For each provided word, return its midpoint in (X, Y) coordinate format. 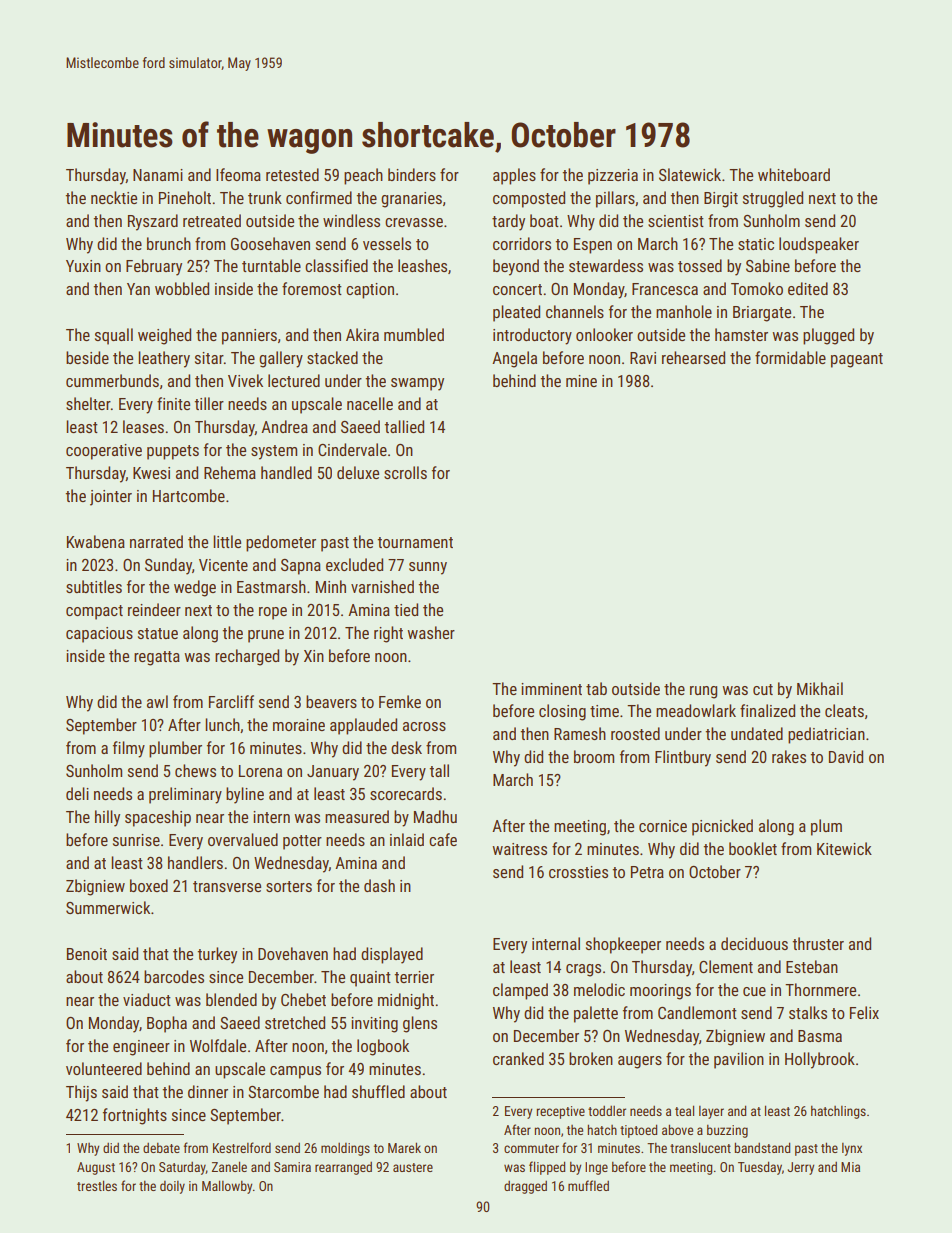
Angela (514, 359)
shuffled (378, 1091)
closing (562, 712)
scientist (676, 221)
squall (114, 336)
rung (703, 692)
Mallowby (227, 1187)
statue (158, 633)
